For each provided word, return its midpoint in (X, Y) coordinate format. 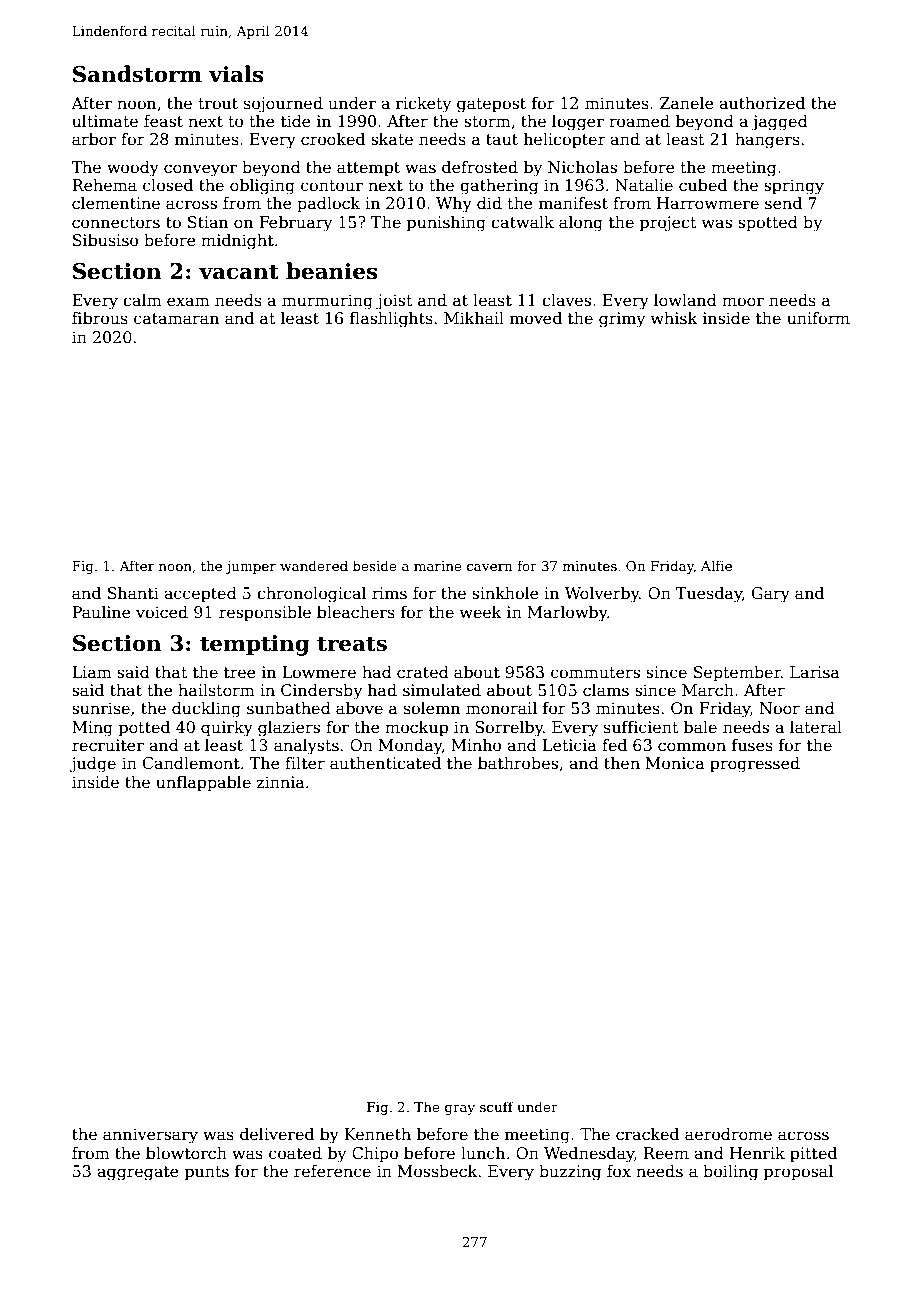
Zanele (687, 103)
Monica (675, 763)
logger (578, 123)
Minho (476, 745)
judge (93, 765)
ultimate (105, 121)
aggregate (138, 1173)
